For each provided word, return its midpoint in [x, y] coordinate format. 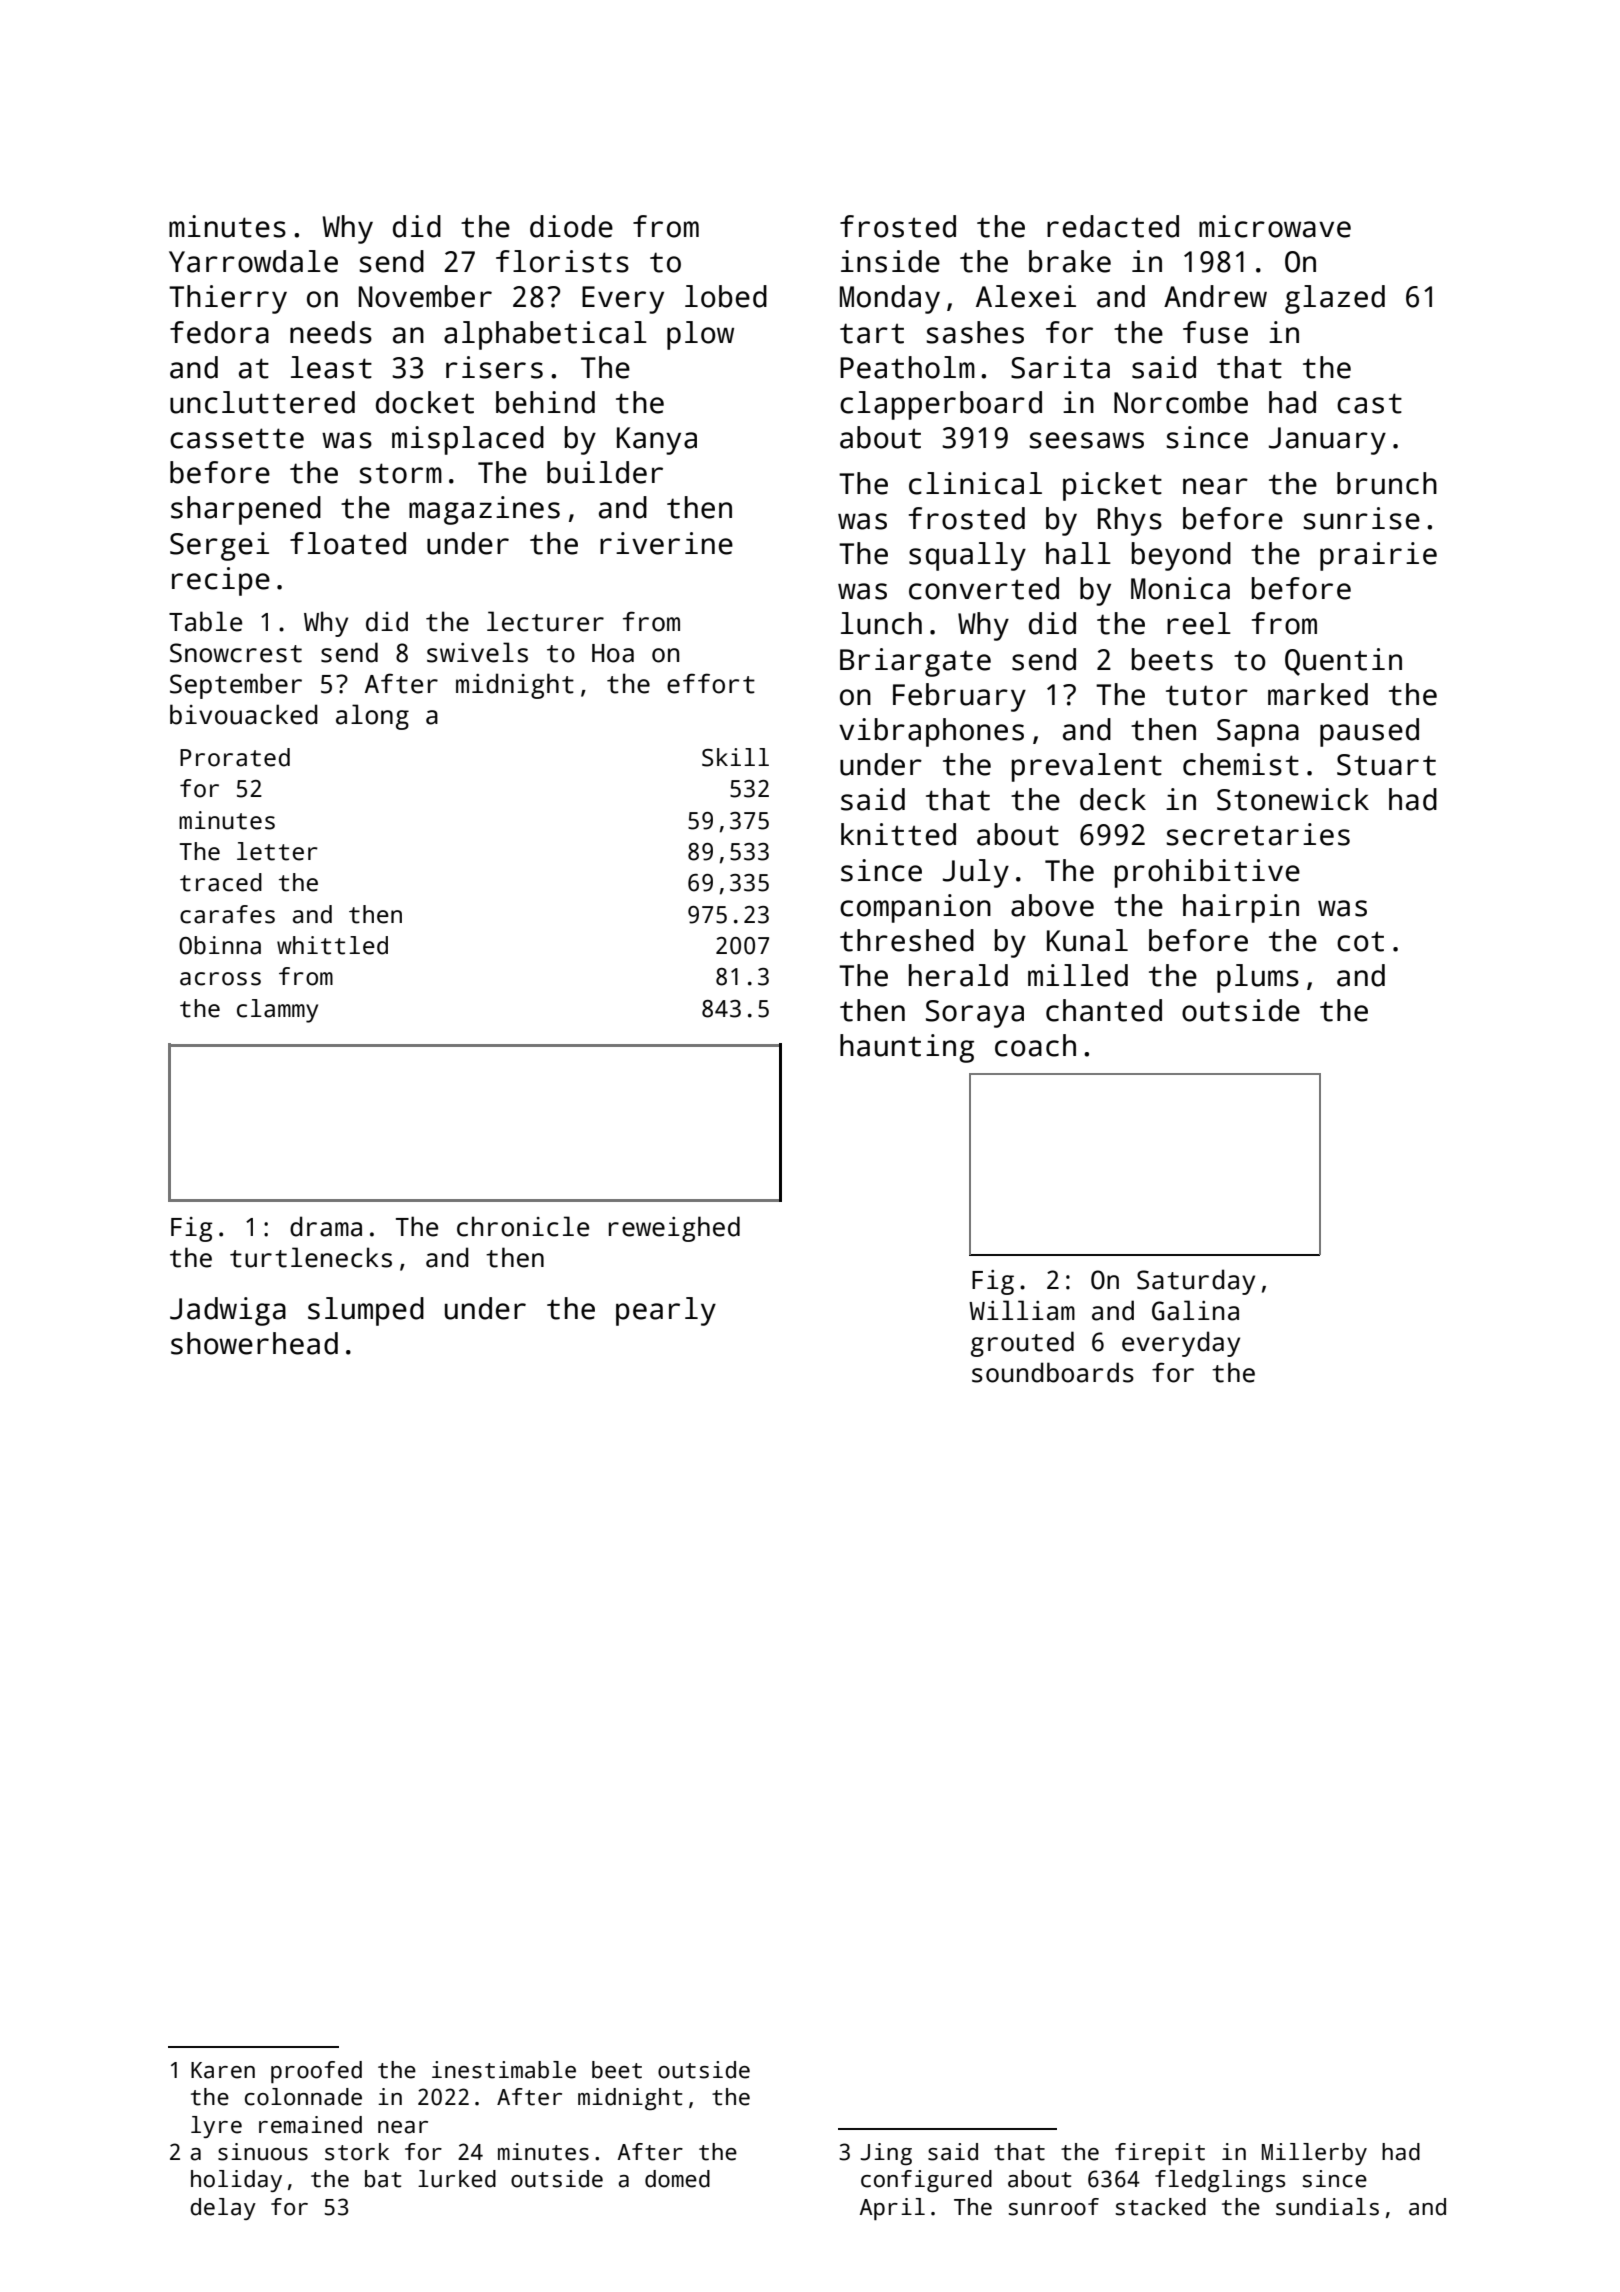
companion [915, 908]
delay [223, 2209]
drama [326, 1226]
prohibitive [1207, 873]
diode [571, 226]
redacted [1113, 226]
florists [562, 261]
